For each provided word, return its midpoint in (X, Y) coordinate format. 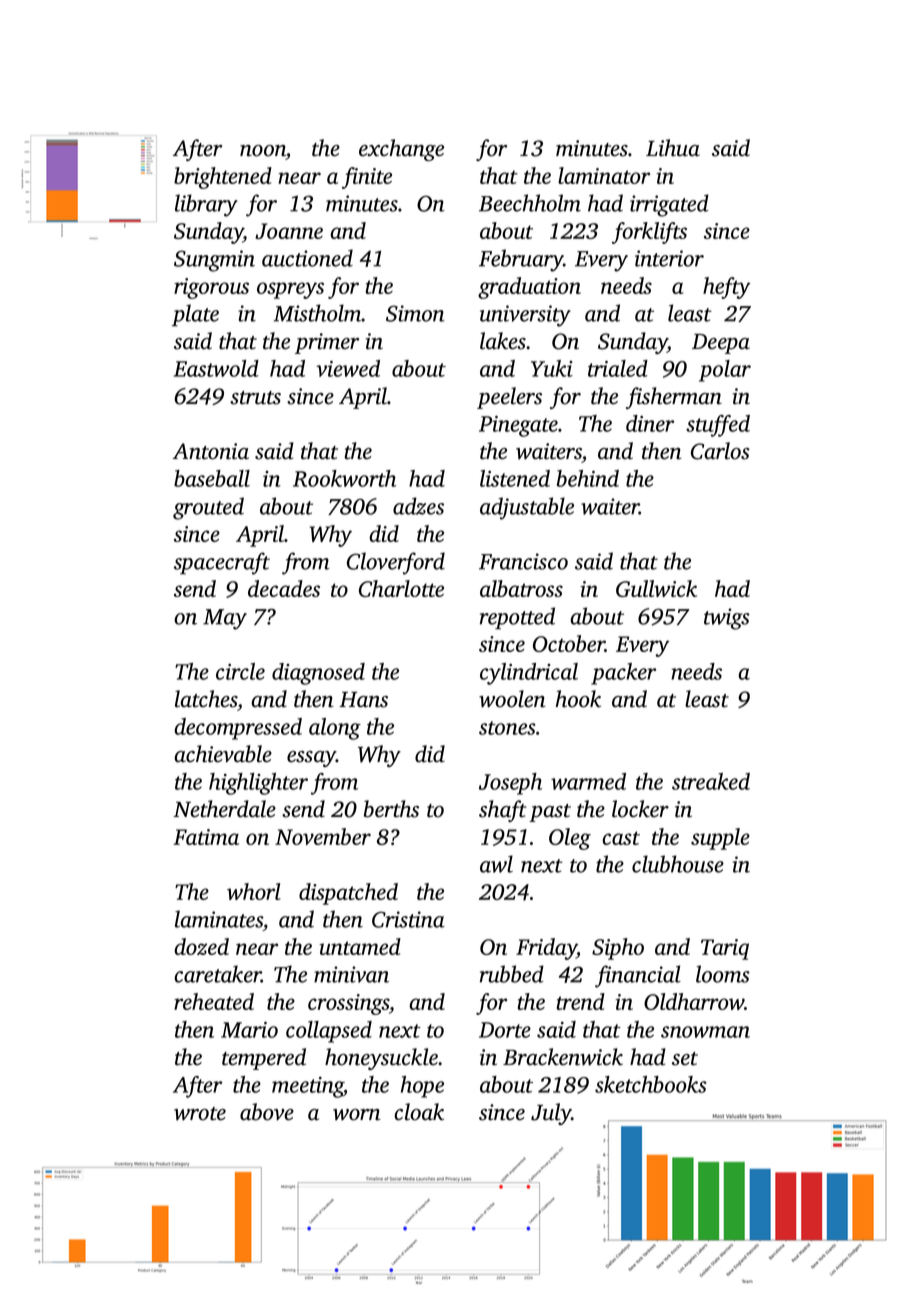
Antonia (211, 451)
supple (720, 839)
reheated (214, 1001)
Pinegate (518, 426)
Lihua (673, 148)
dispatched (348, 894)
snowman (705, 1032)
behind (588, 478)
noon (263, 151)
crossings (348, 1004)
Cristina (408, 919)
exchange (401, 150)
